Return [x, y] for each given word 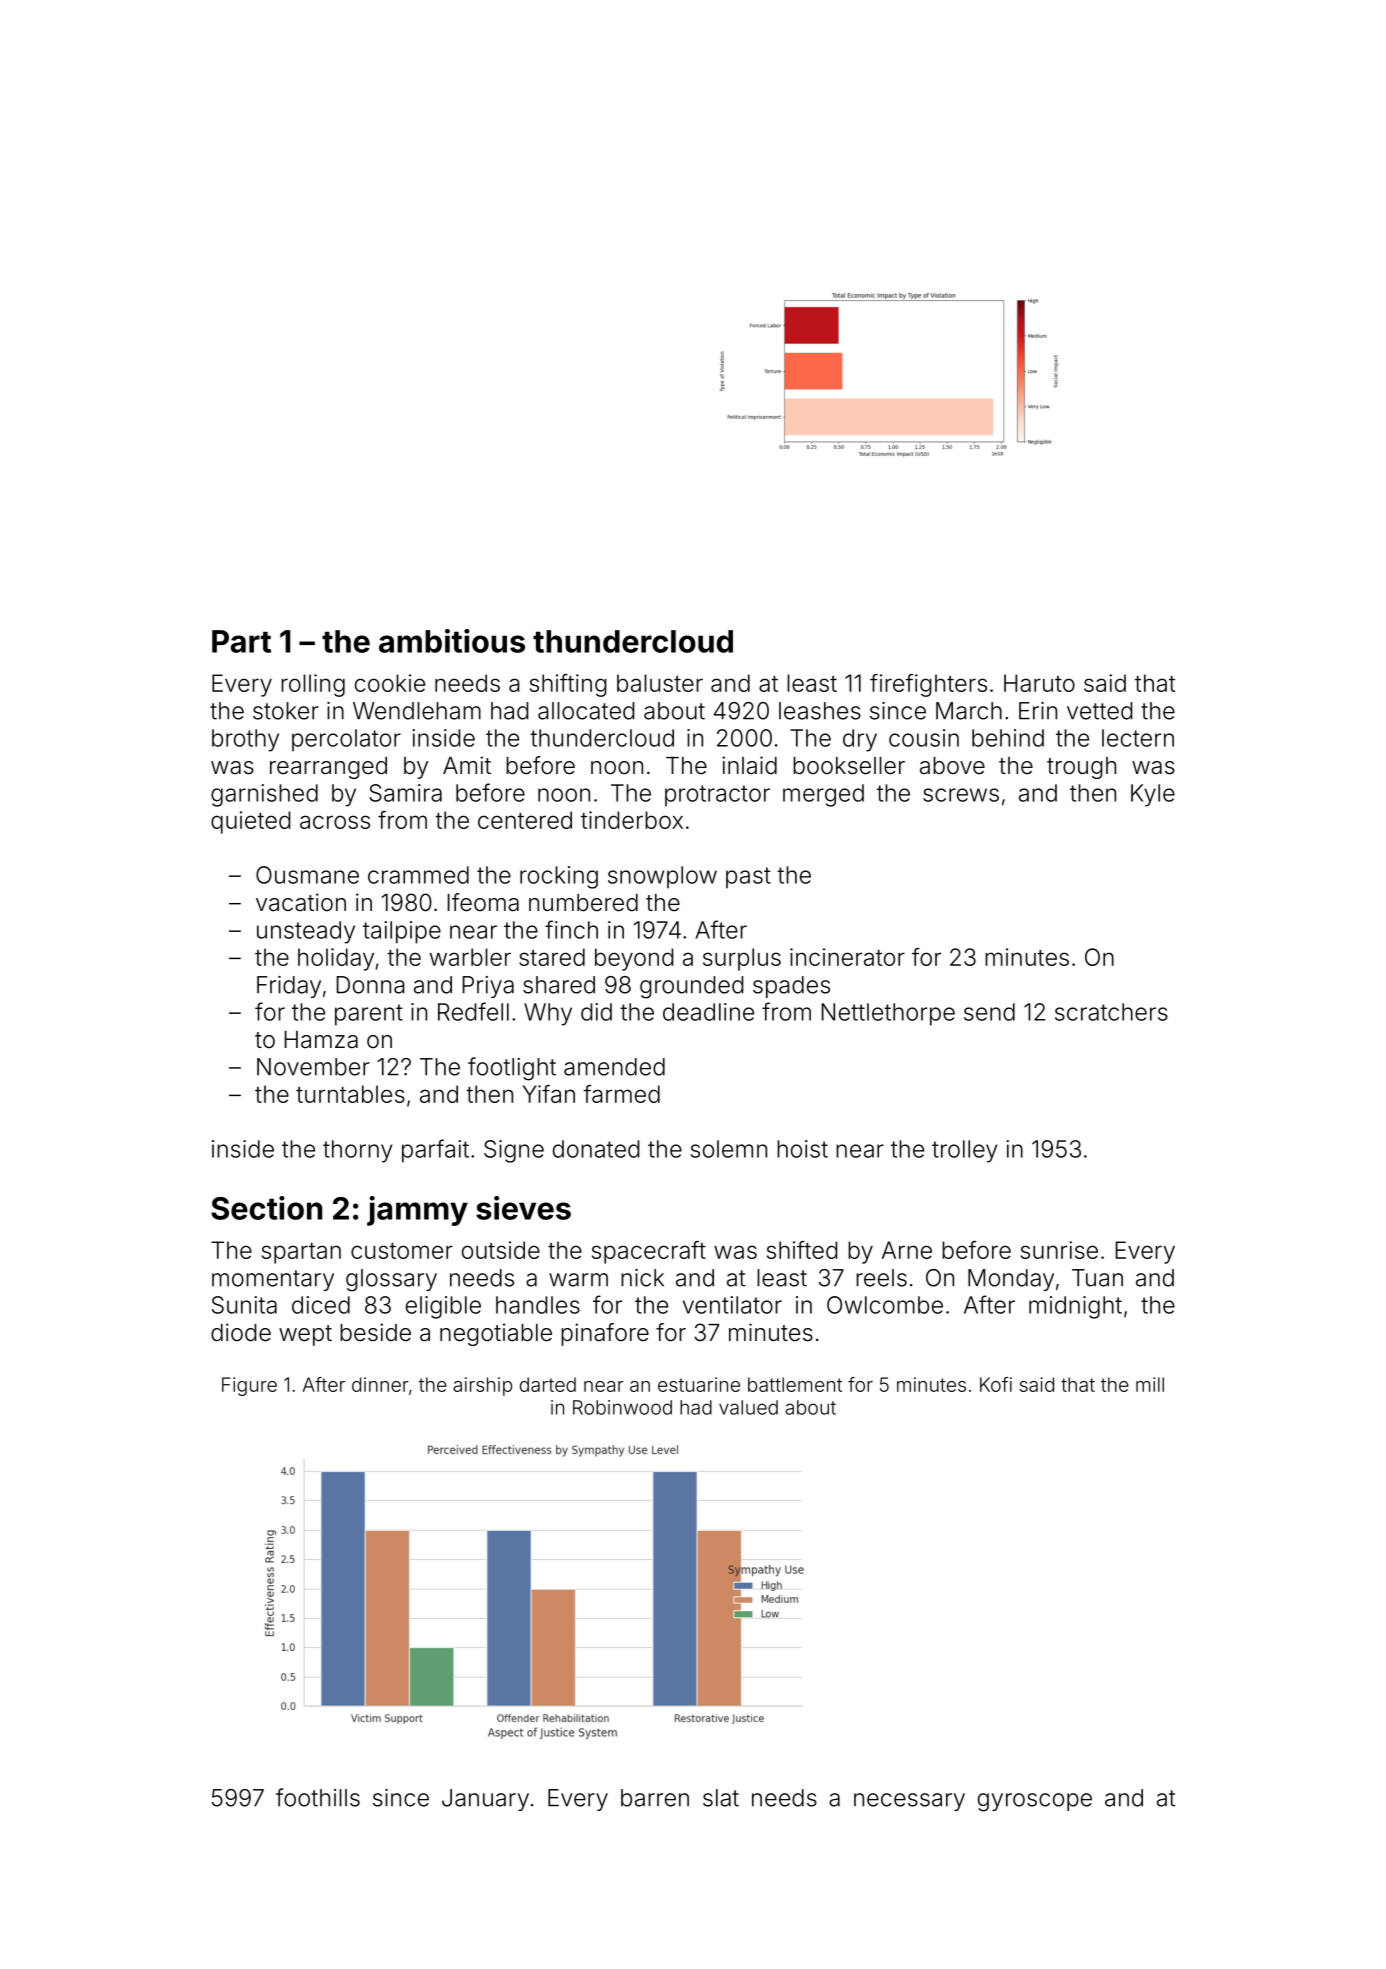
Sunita [244, 1305]
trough [1081, 768]
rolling [313, 685]
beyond [634, 959]
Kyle [1153, 795]
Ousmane [307, 875]
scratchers [1111, 1012]
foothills [318, 1797]
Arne [907, 1250]
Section [266, 1208]
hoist [802, 1149]
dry [860, 740]
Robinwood [622, 1407]
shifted [802, 1250]
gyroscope [1035, 1802]
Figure [249, 1386]
